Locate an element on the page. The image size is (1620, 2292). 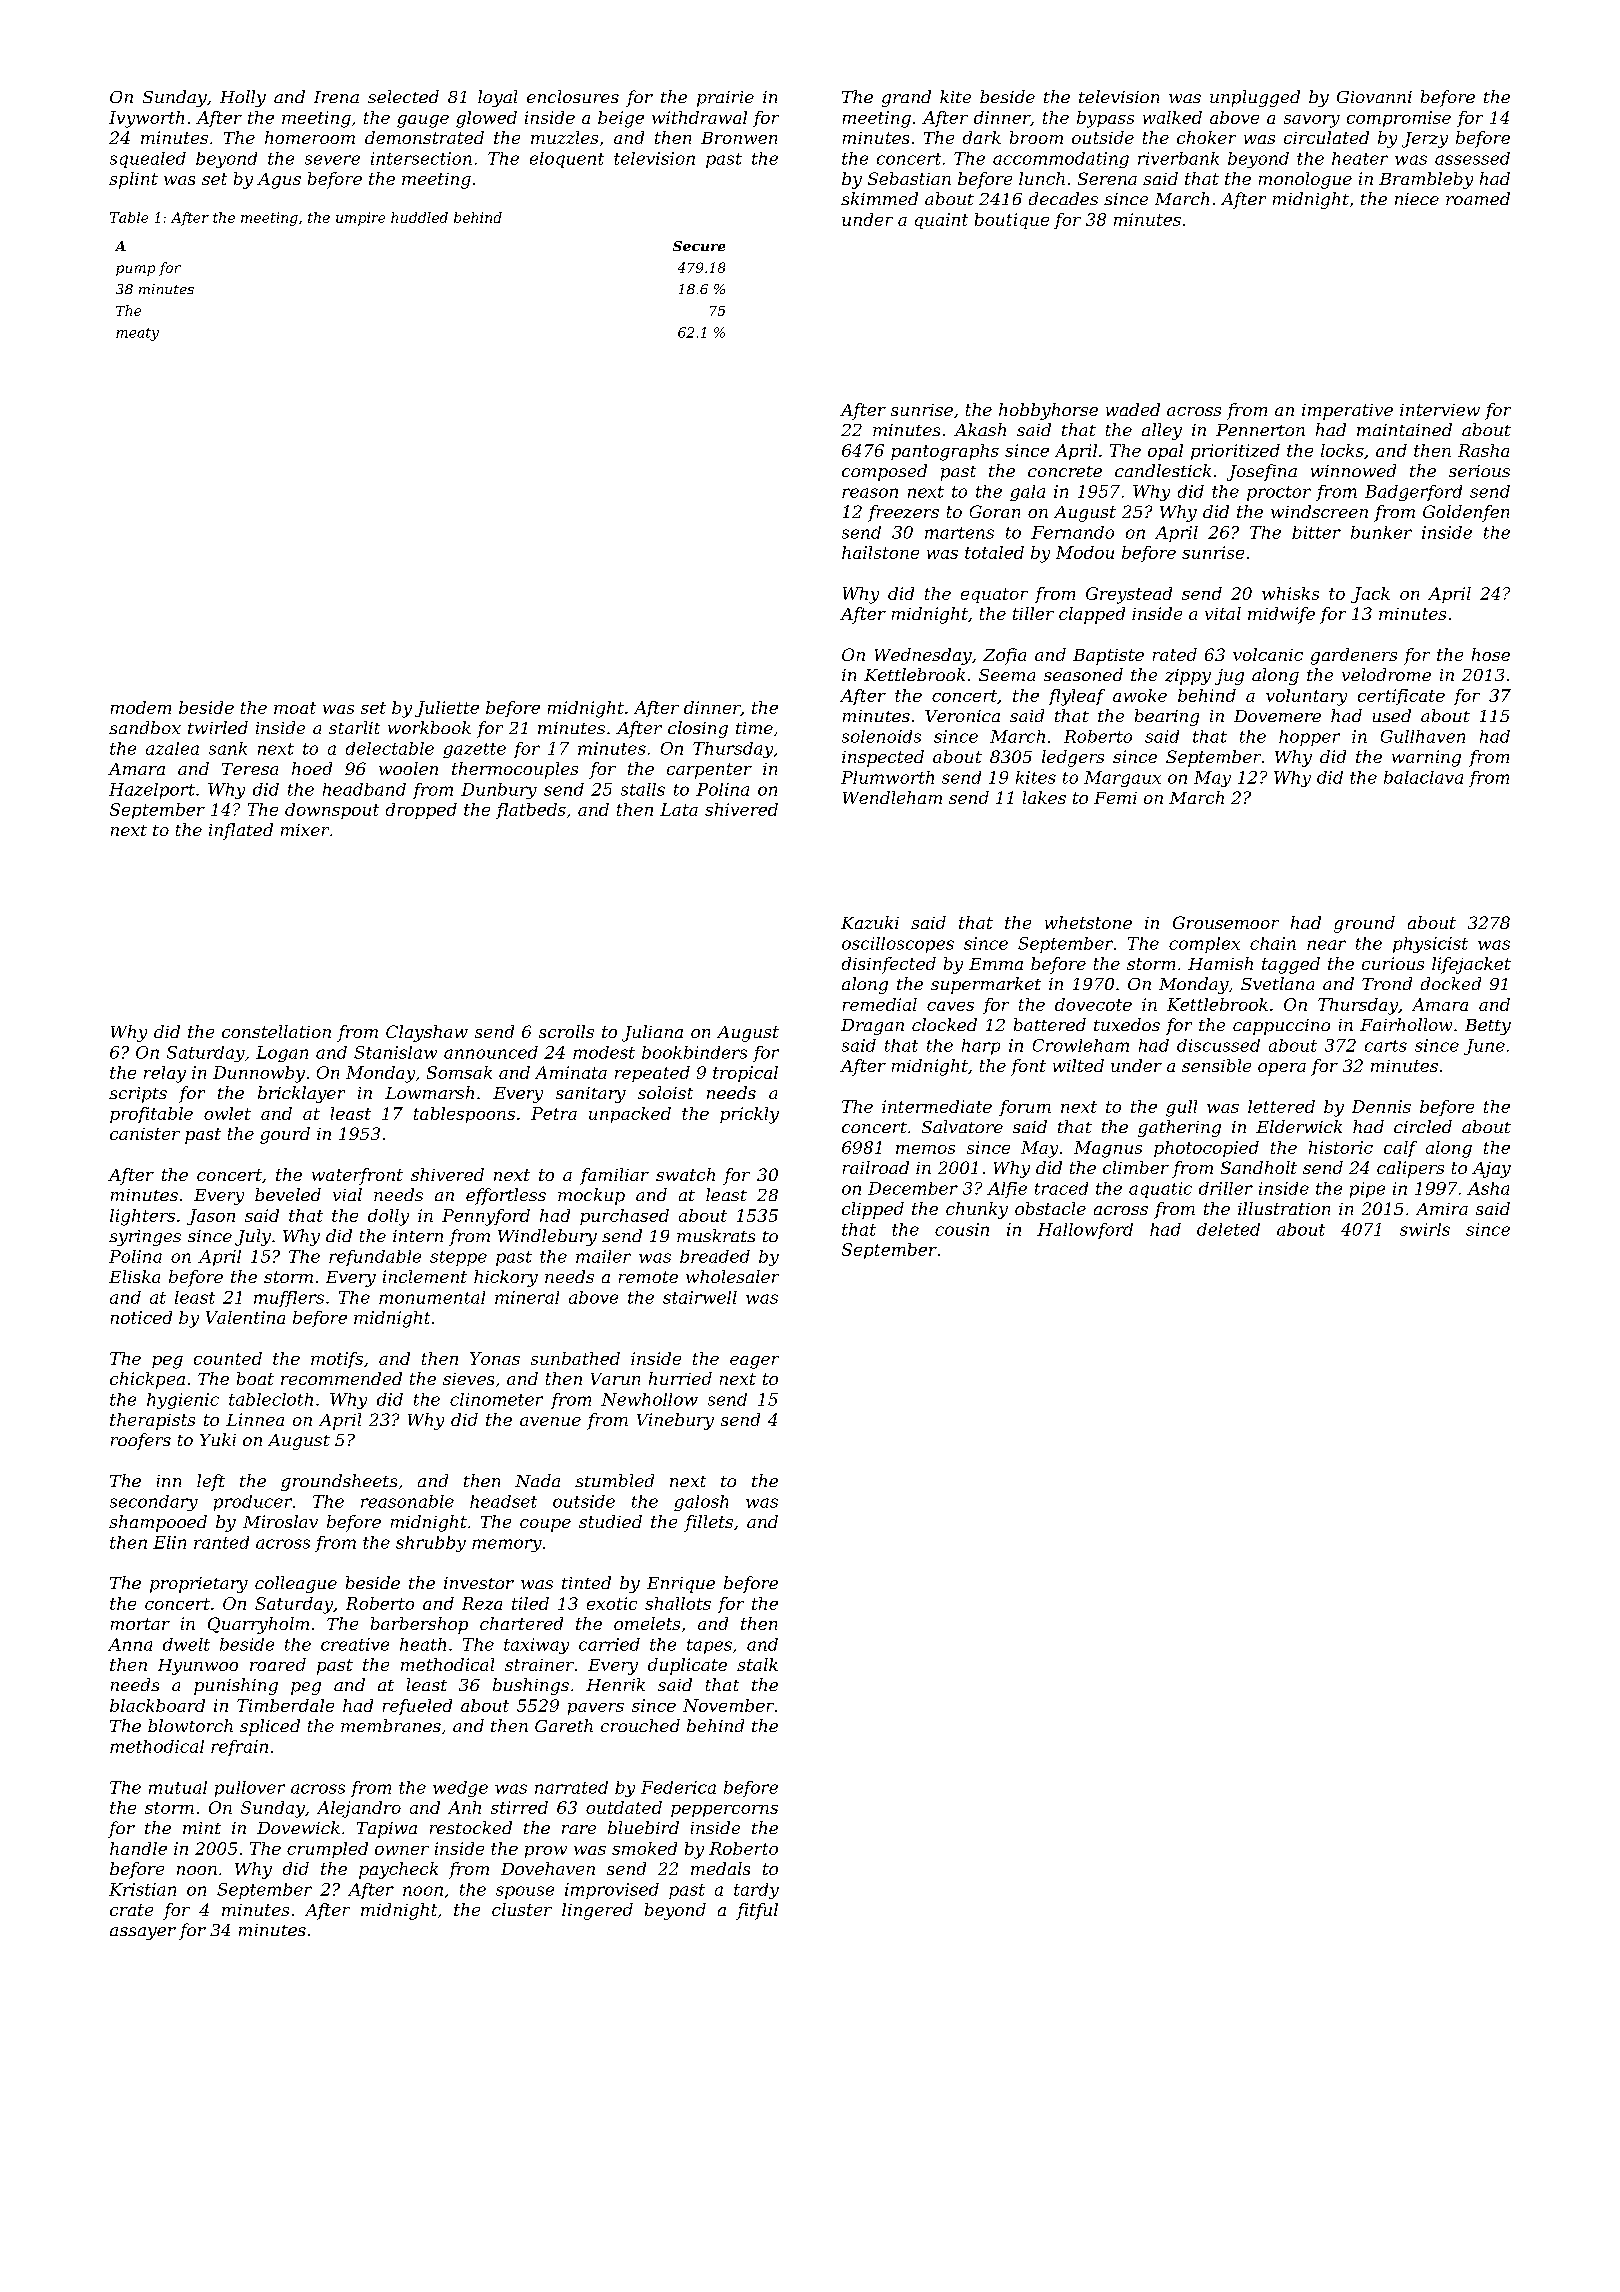
fillets is located at coordinates (708, 1523).
